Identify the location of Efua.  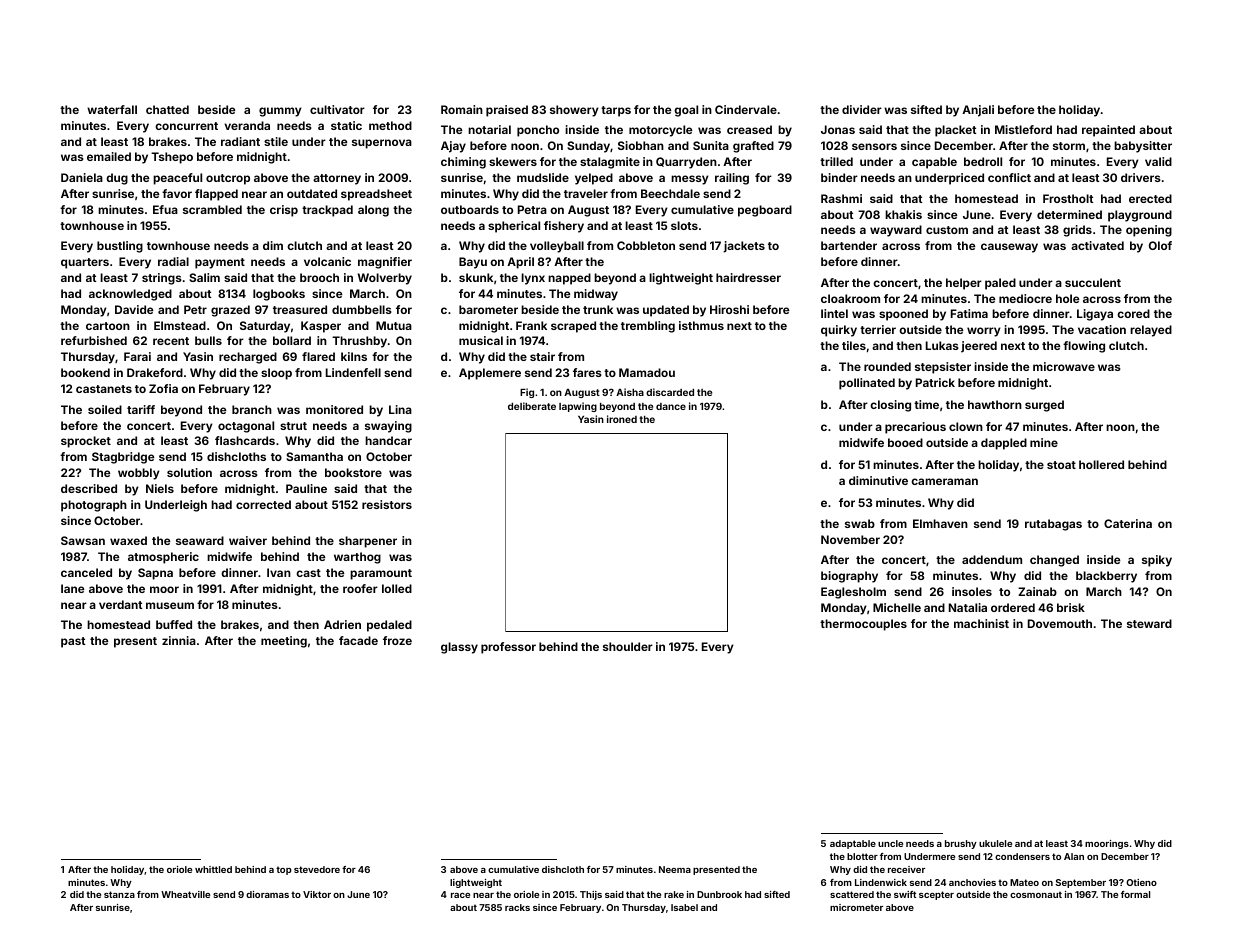
(165, 209).
